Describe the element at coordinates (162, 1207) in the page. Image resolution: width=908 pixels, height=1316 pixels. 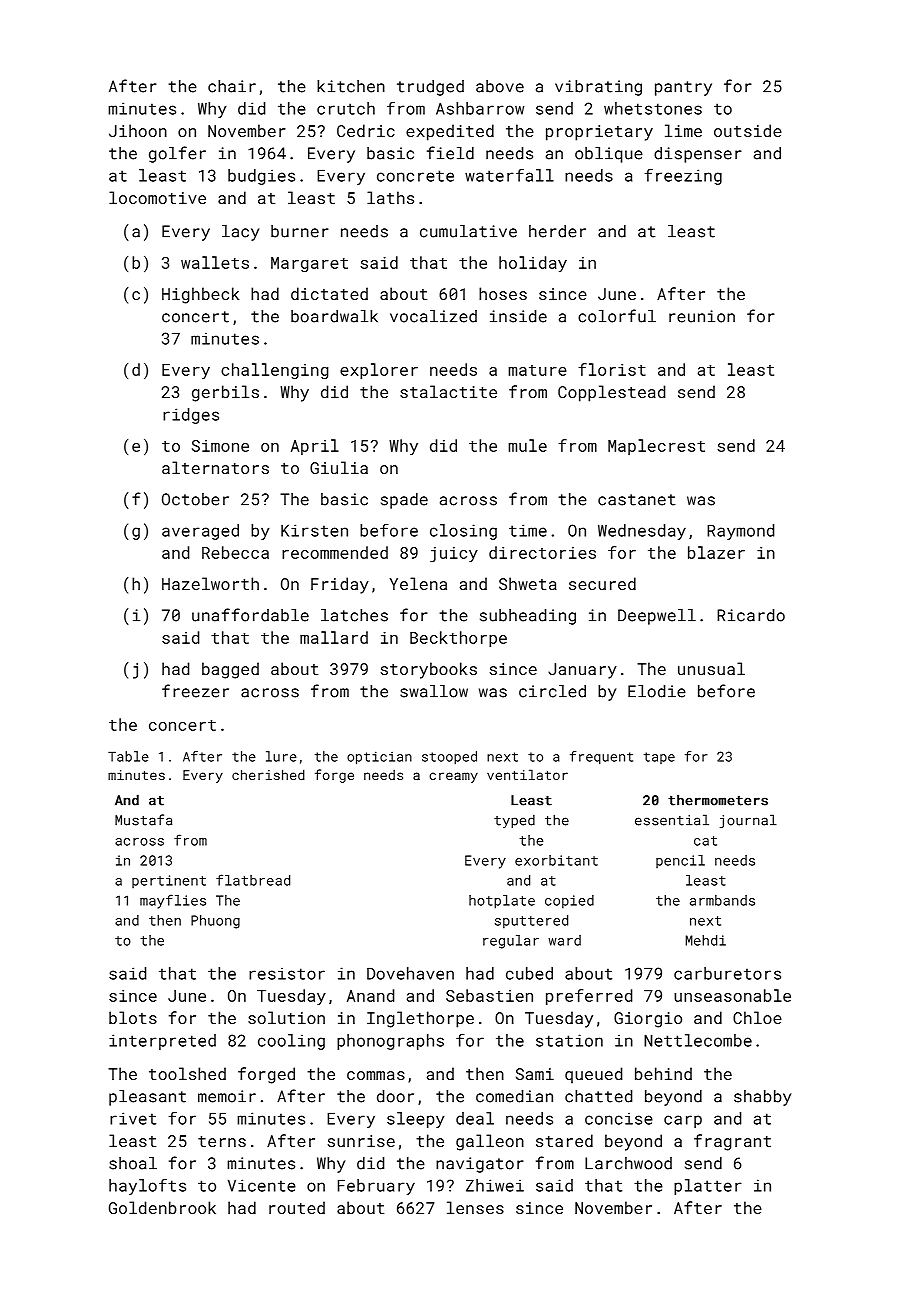
I see `Goldenbrook` at that location.
